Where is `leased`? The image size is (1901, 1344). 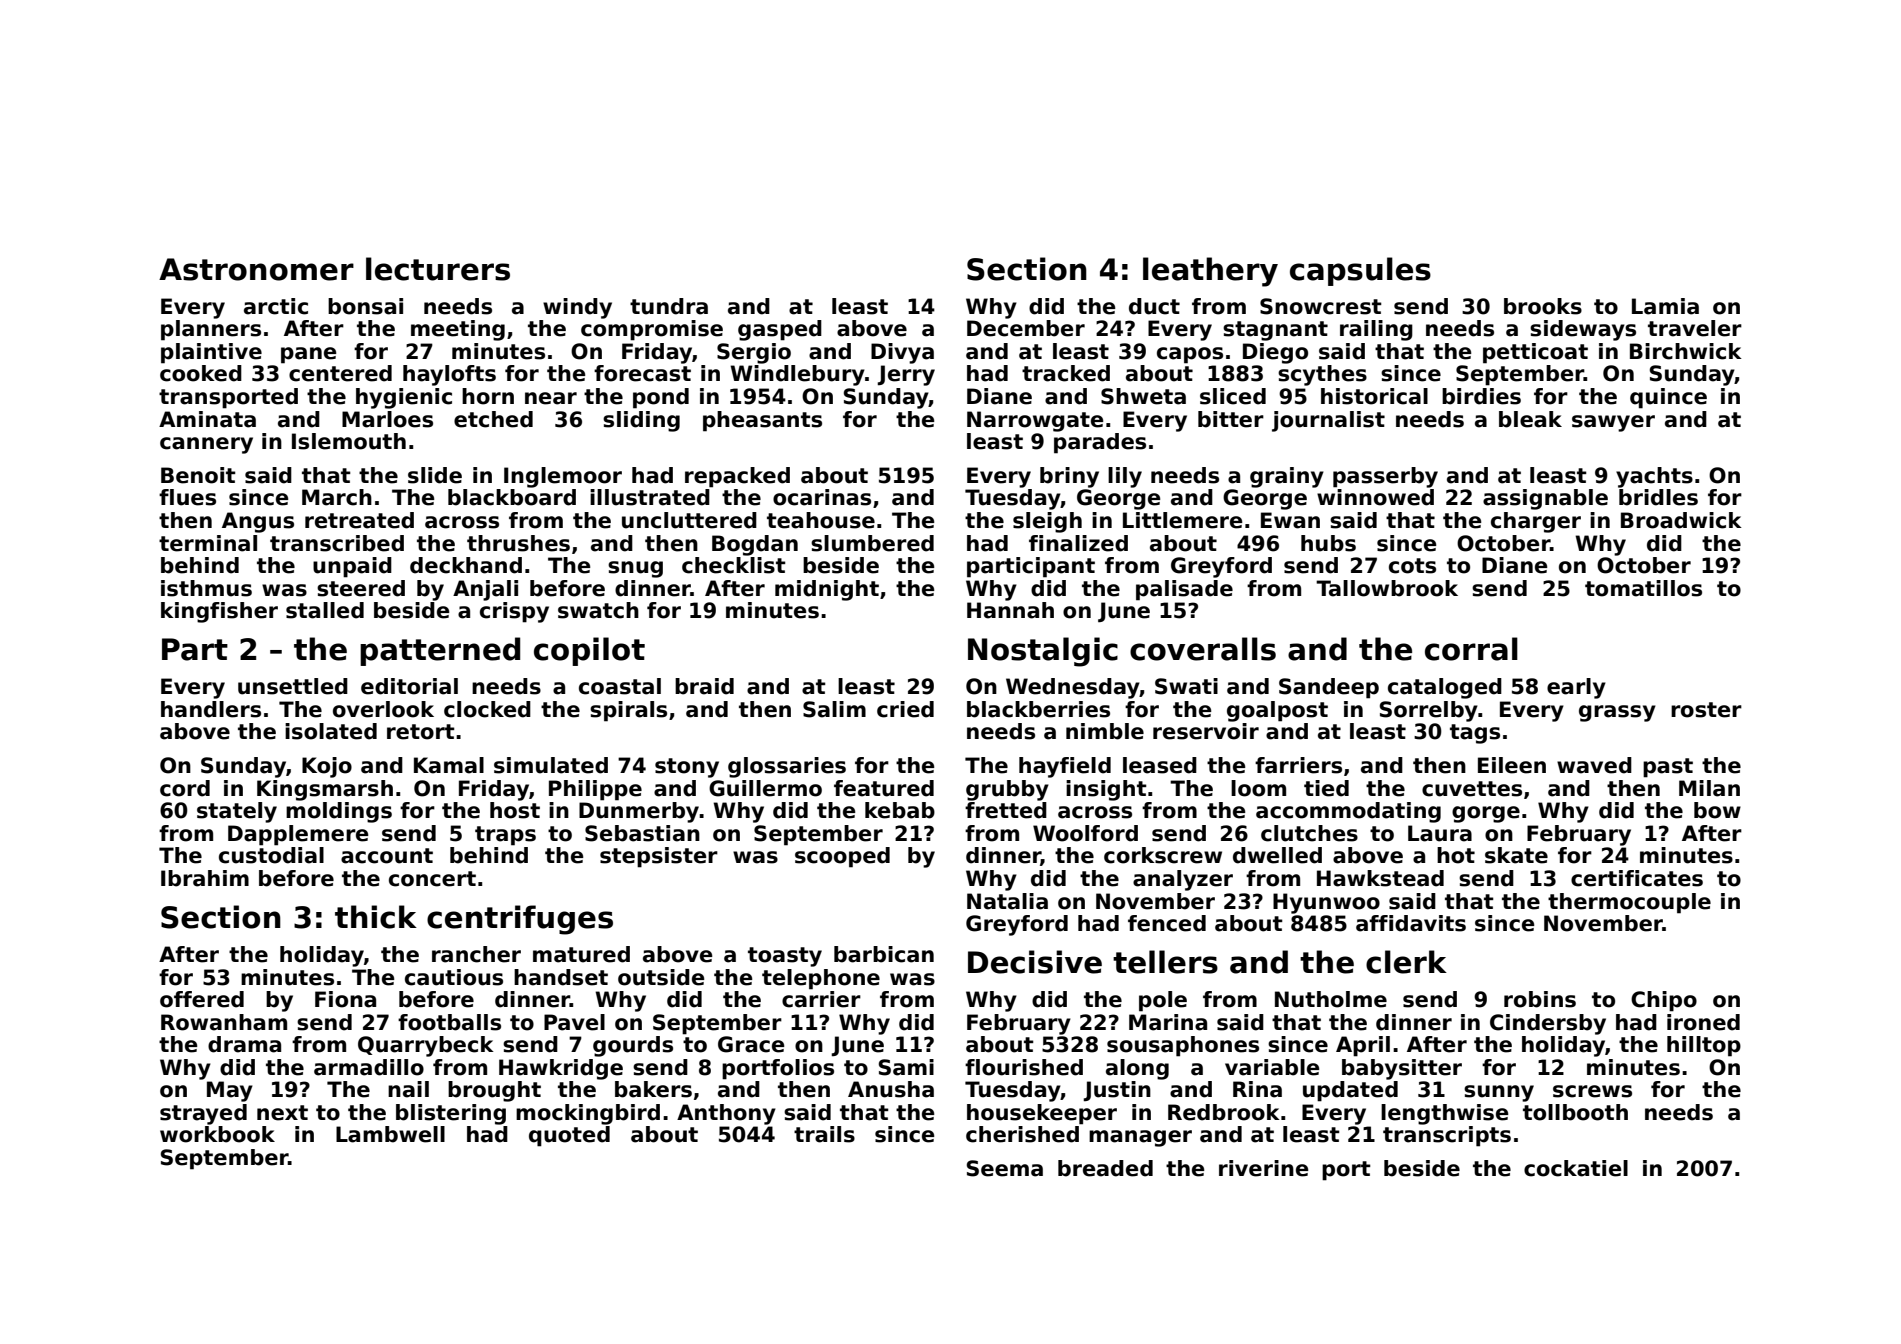 leased is located at coordinates (1160, 765).
